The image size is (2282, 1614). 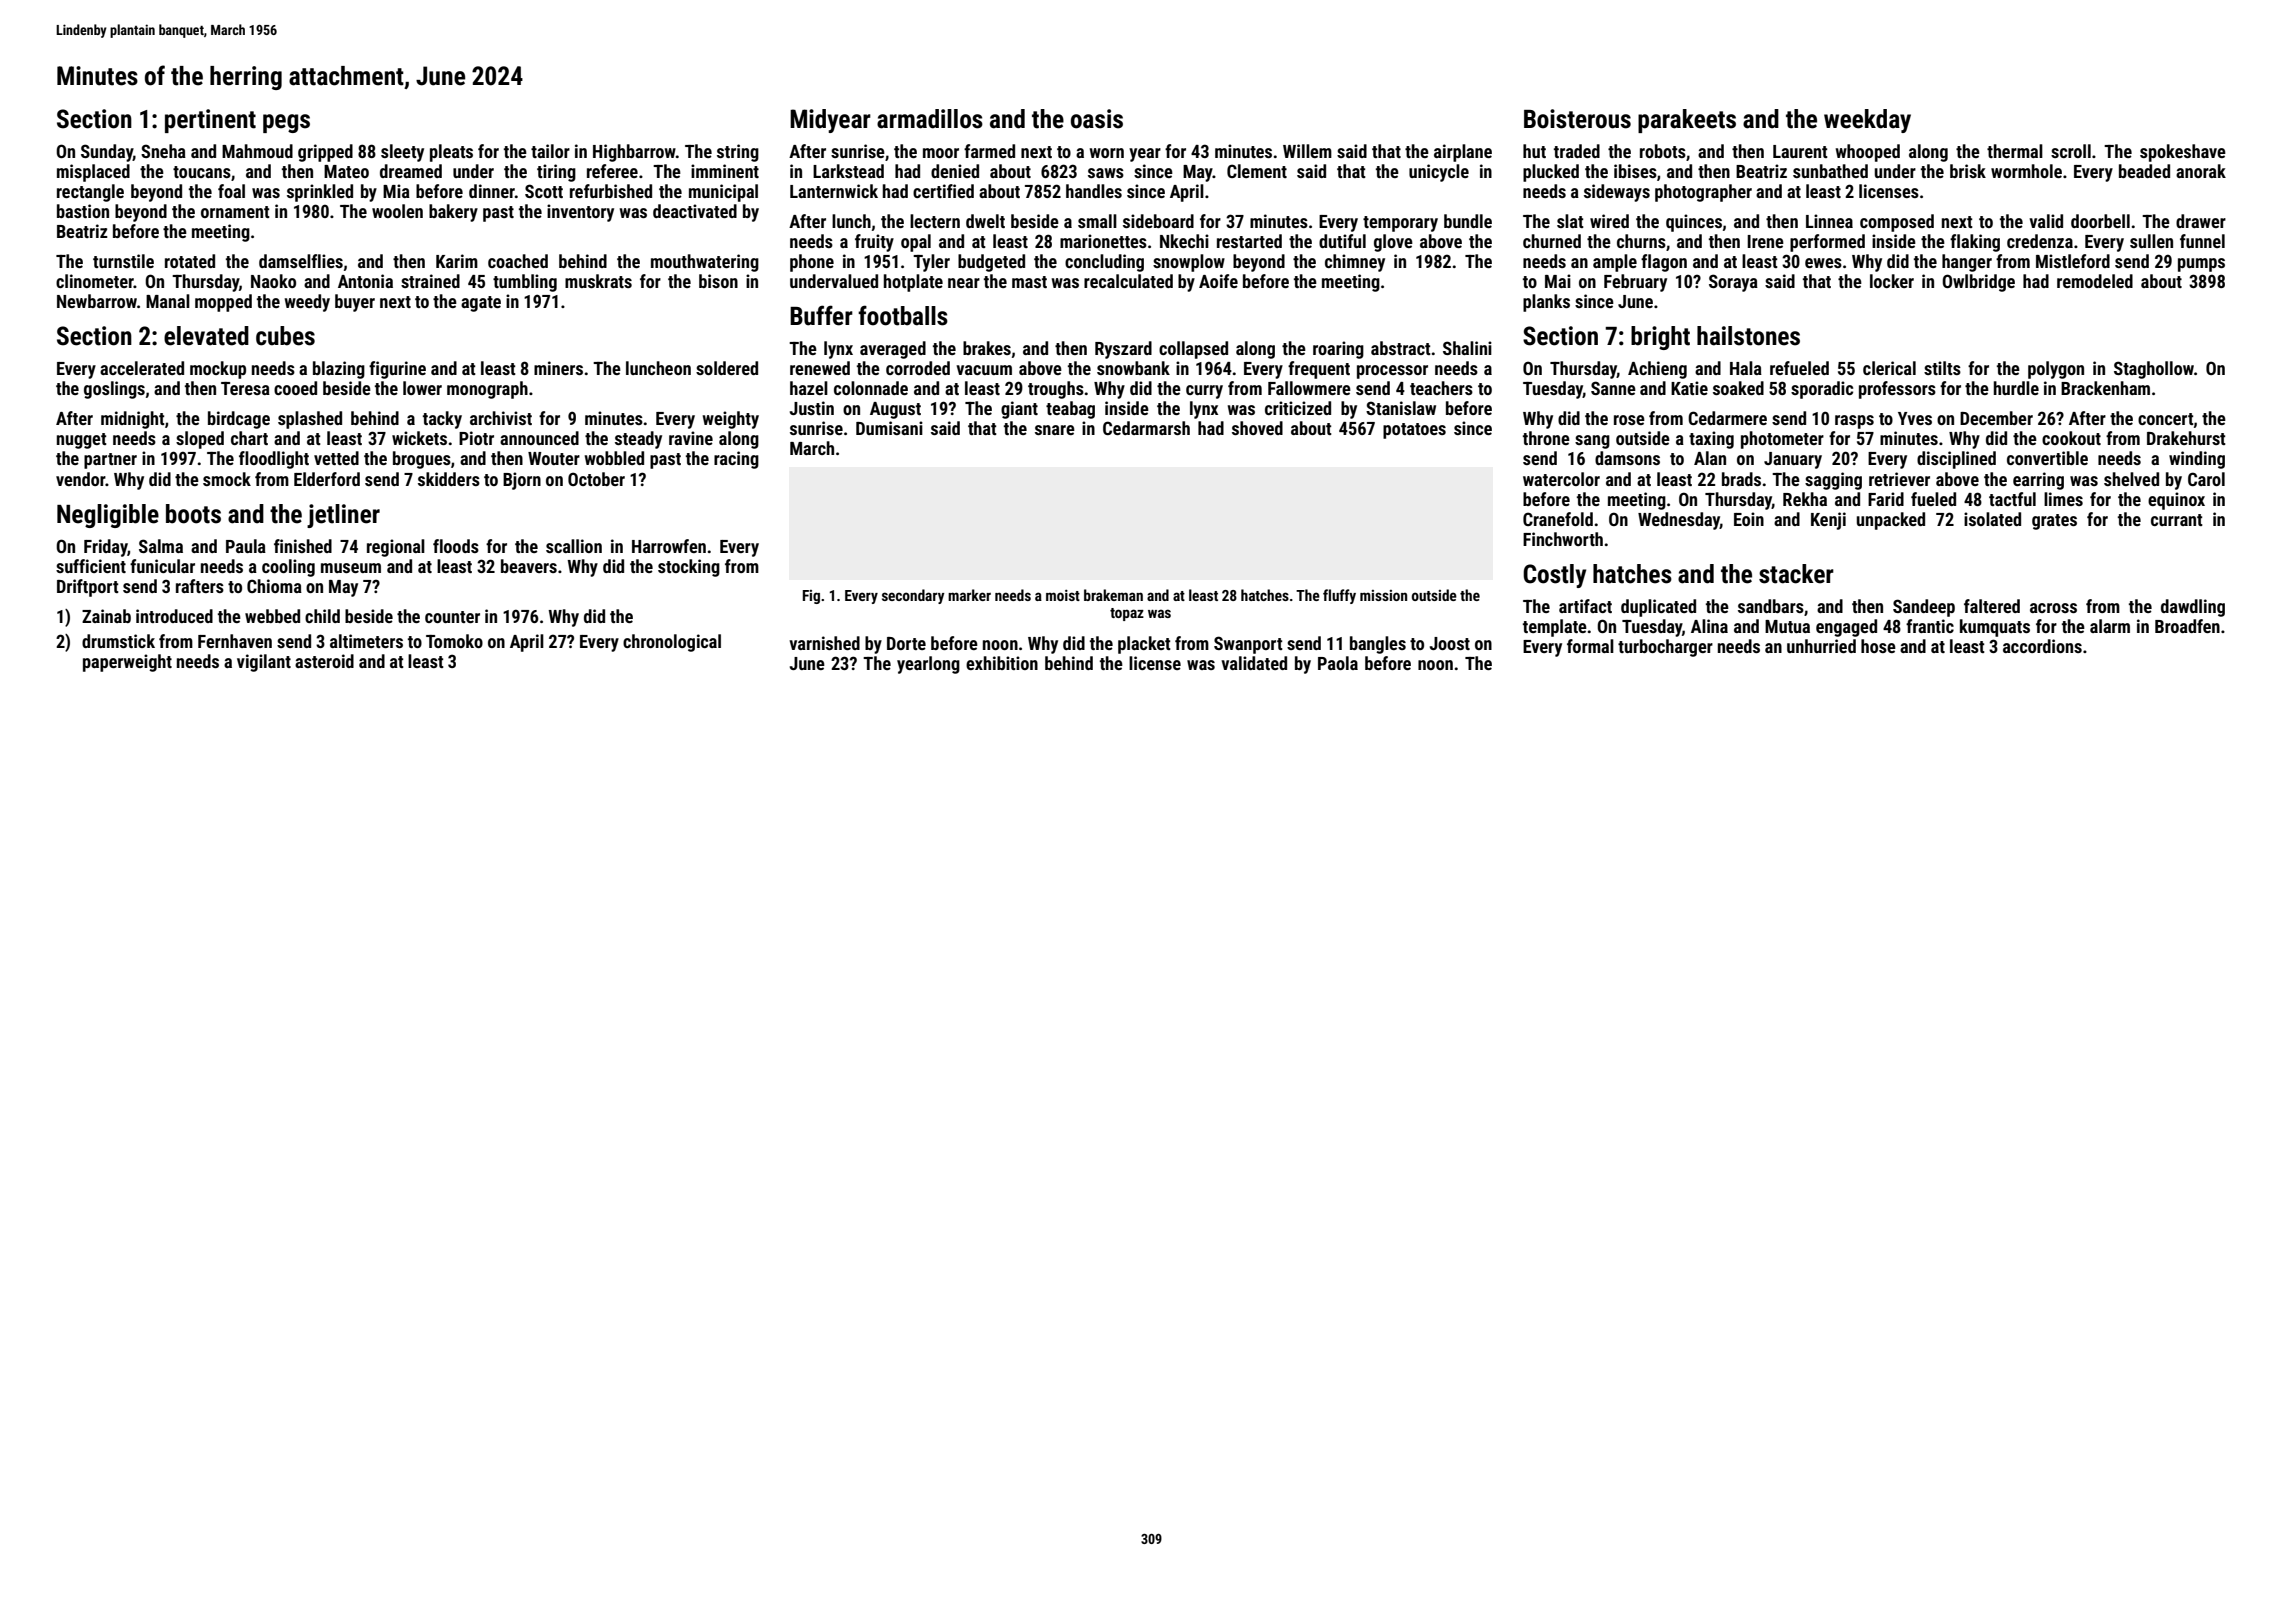 What do you see at coordinates (1309, 388) in the image?
I see `Fallowmere` at bounding box center [1309, 388].
